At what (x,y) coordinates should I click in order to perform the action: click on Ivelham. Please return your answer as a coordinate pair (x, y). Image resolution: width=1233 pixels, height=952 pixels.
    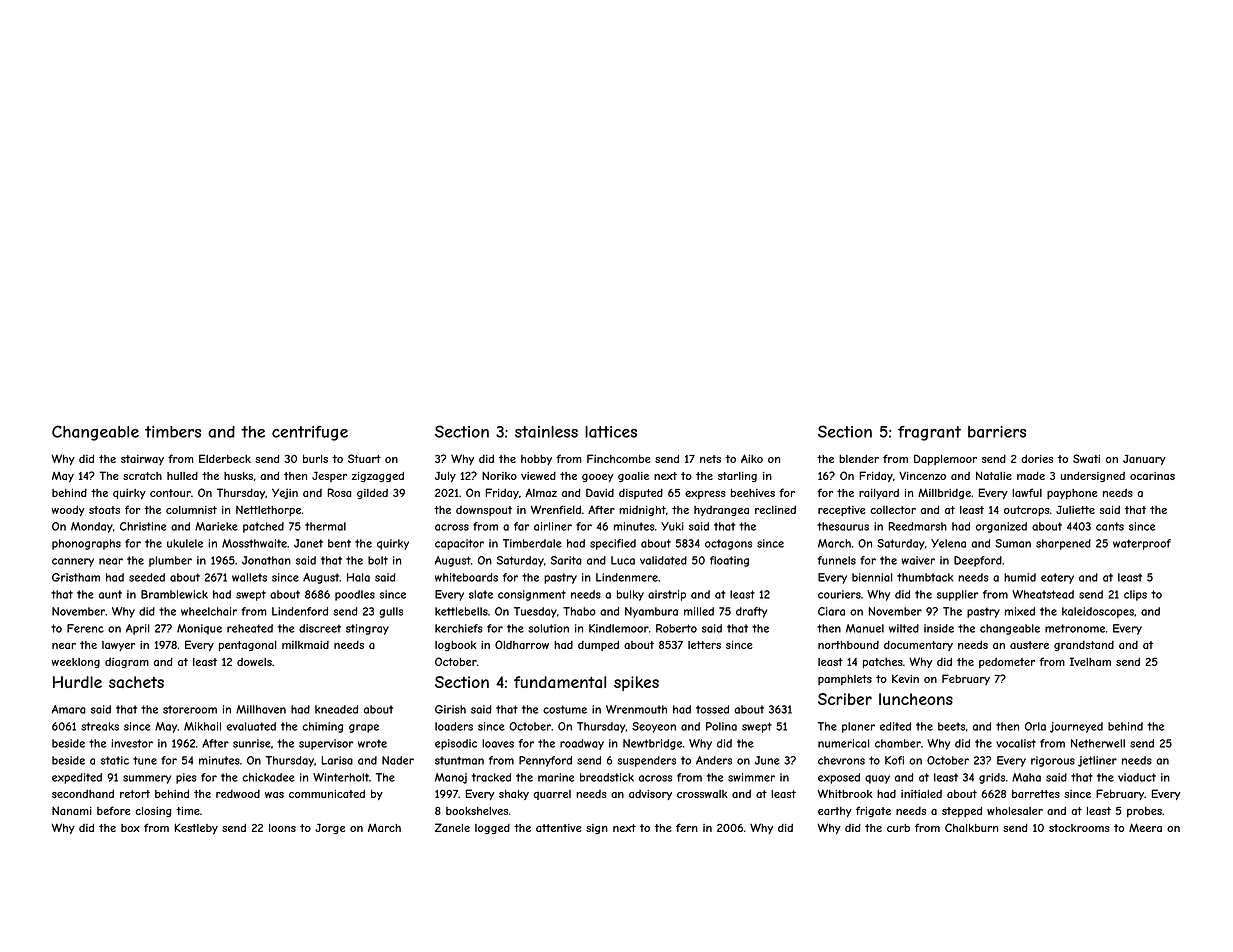
    Looking at the image, I should click on (1090, 661).
